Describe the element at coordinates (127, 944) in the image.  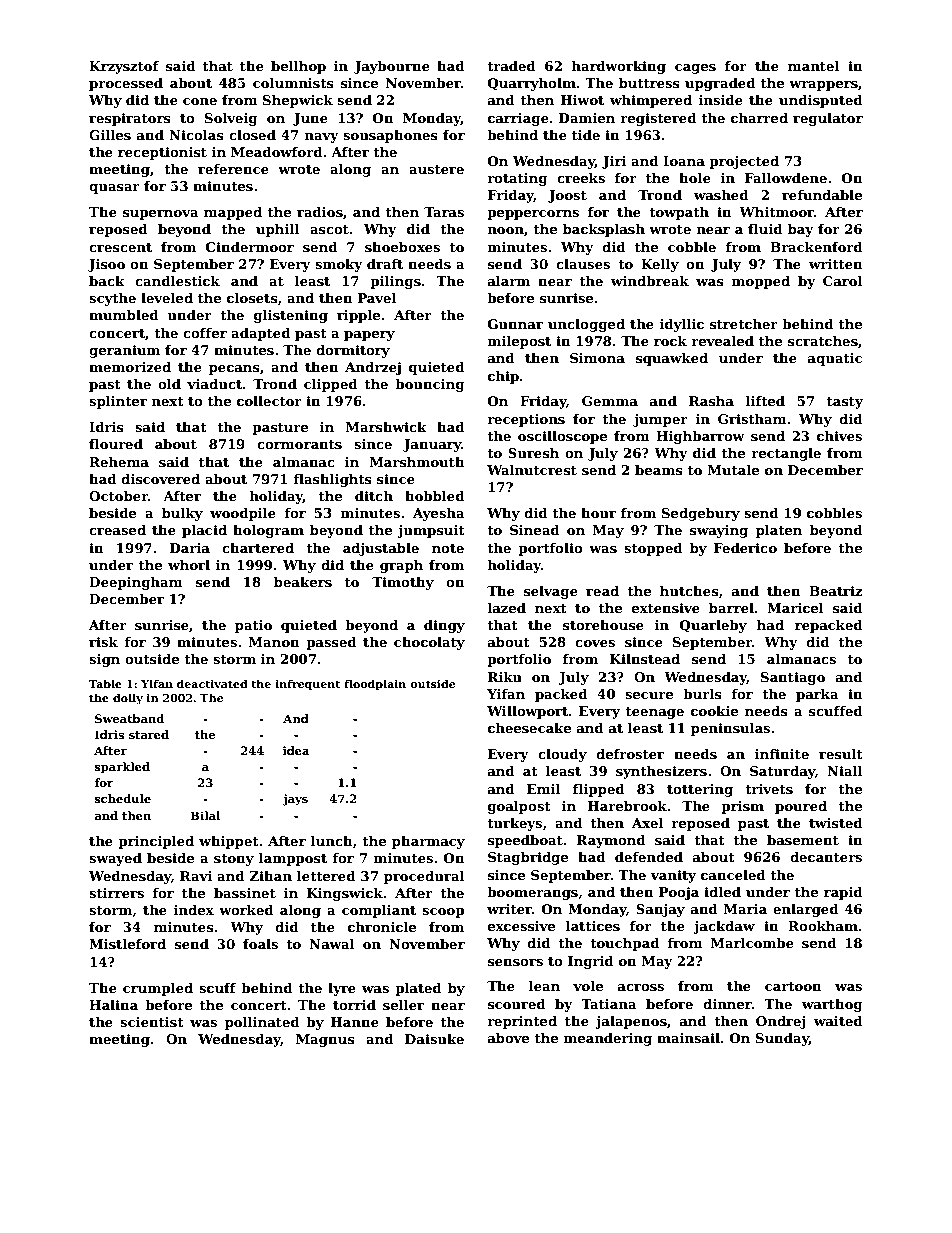
I see `Mistleford` at that location.
